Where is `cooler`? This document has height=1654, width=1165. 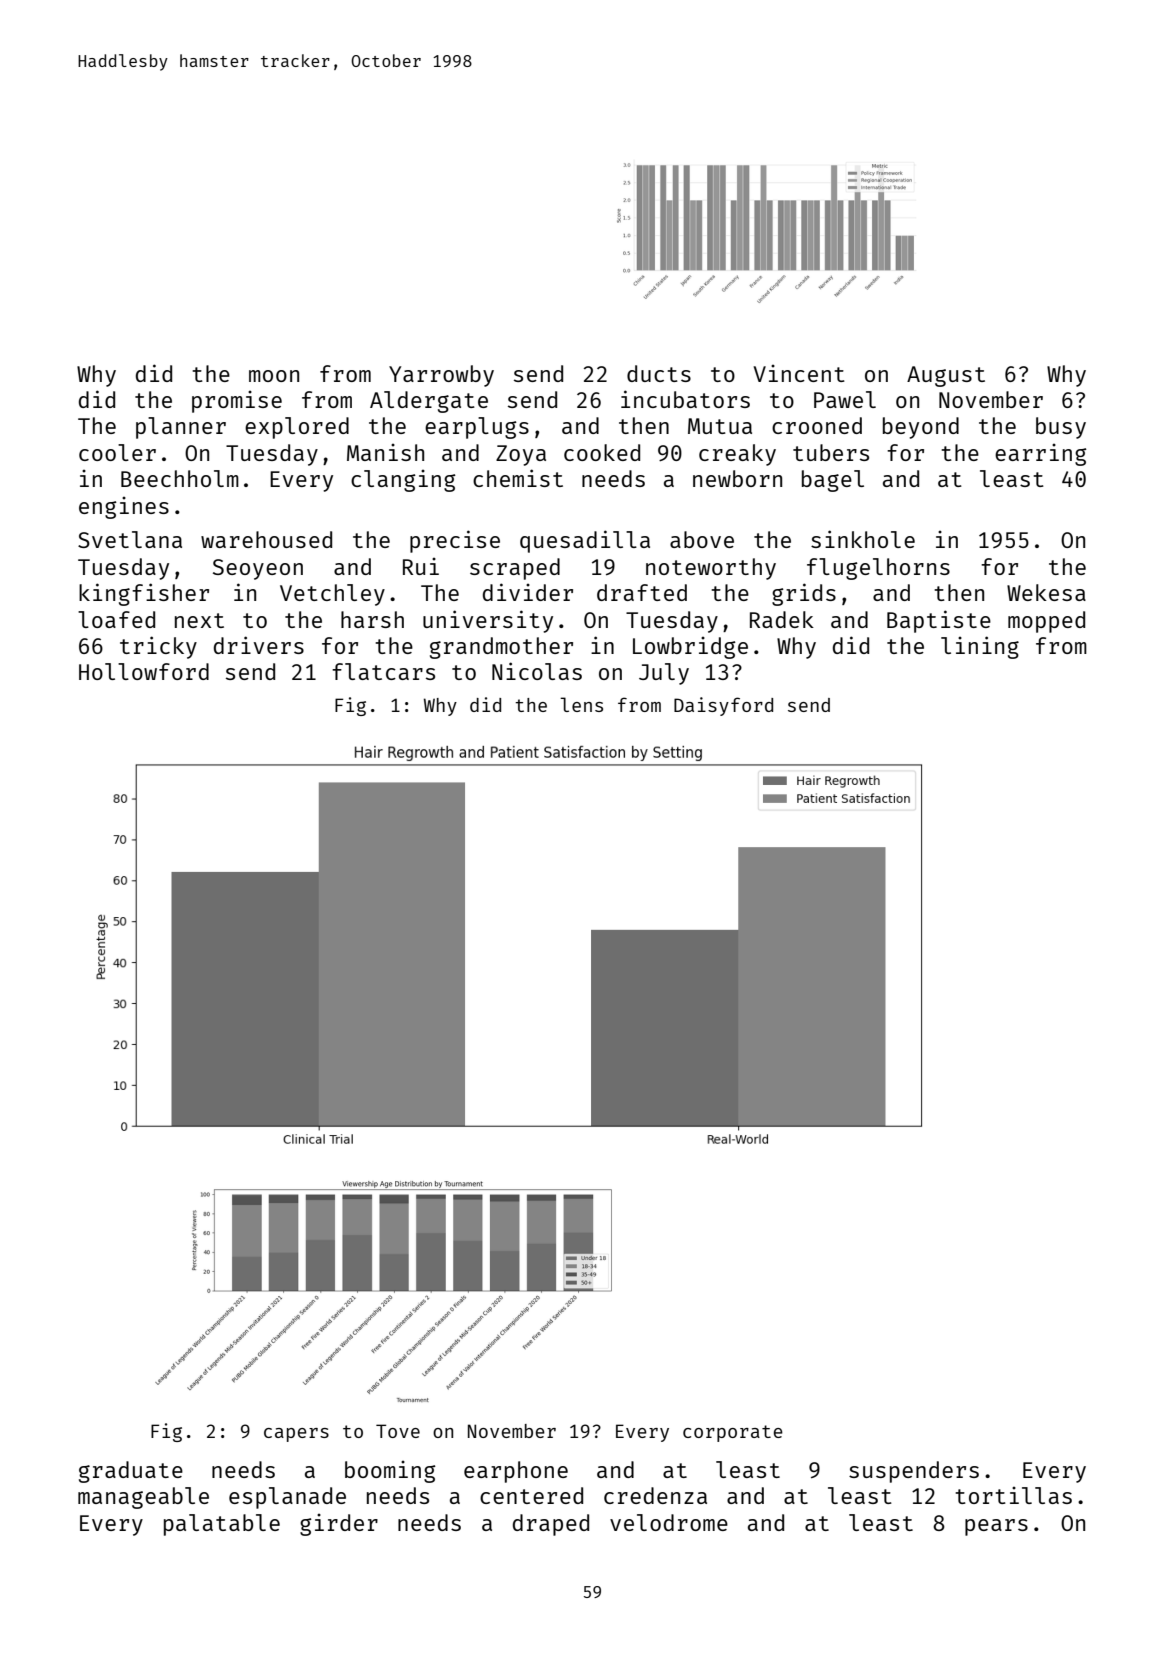 cooler is located at coordinates (117, 452).
